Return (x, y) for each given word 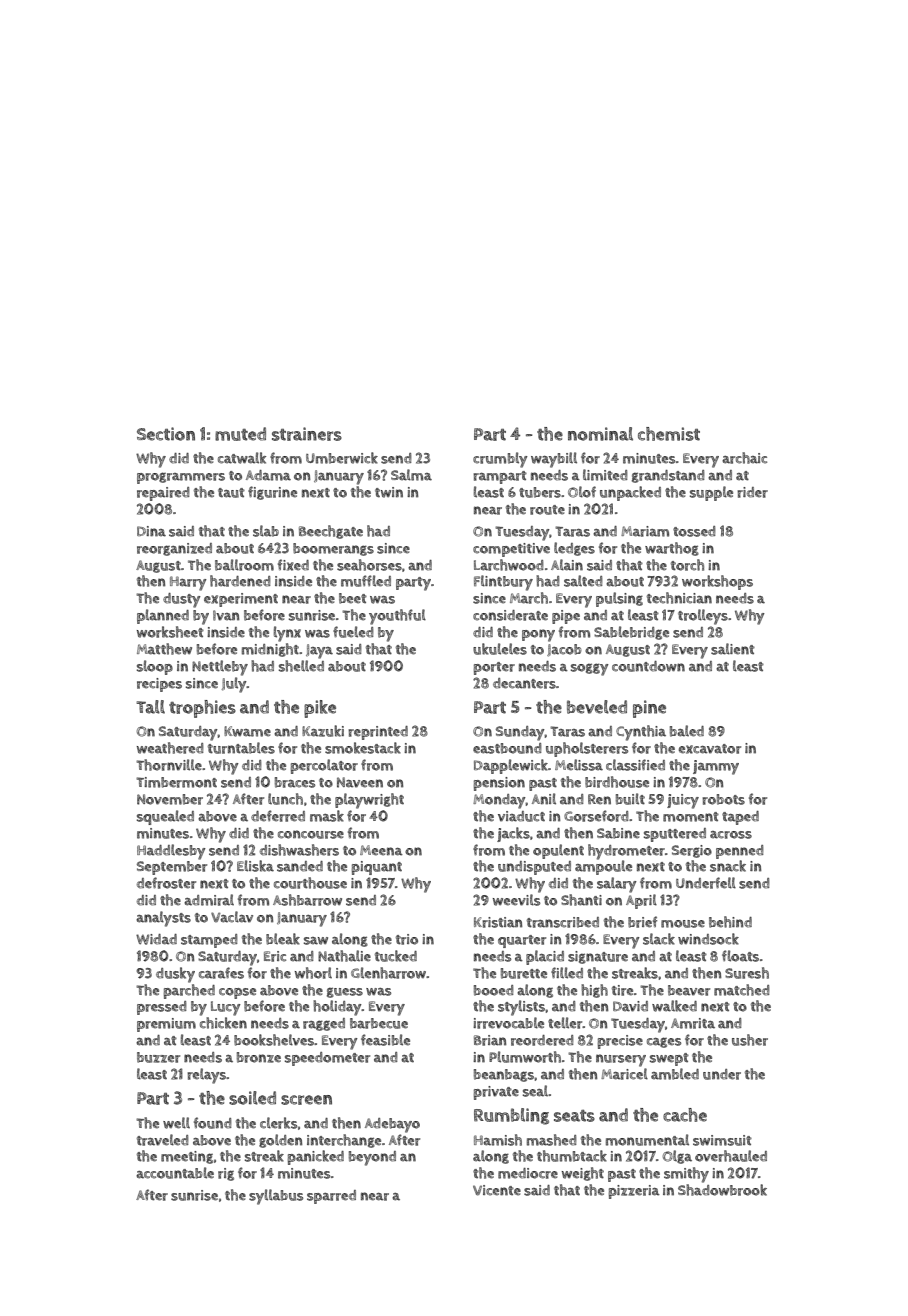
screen (306, 1100)
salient (733, 649)
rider (752, 492)
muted (240, 434)
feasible (385, 1040)
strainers (307, 434)
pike (320, 709)
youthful (397, 617)
